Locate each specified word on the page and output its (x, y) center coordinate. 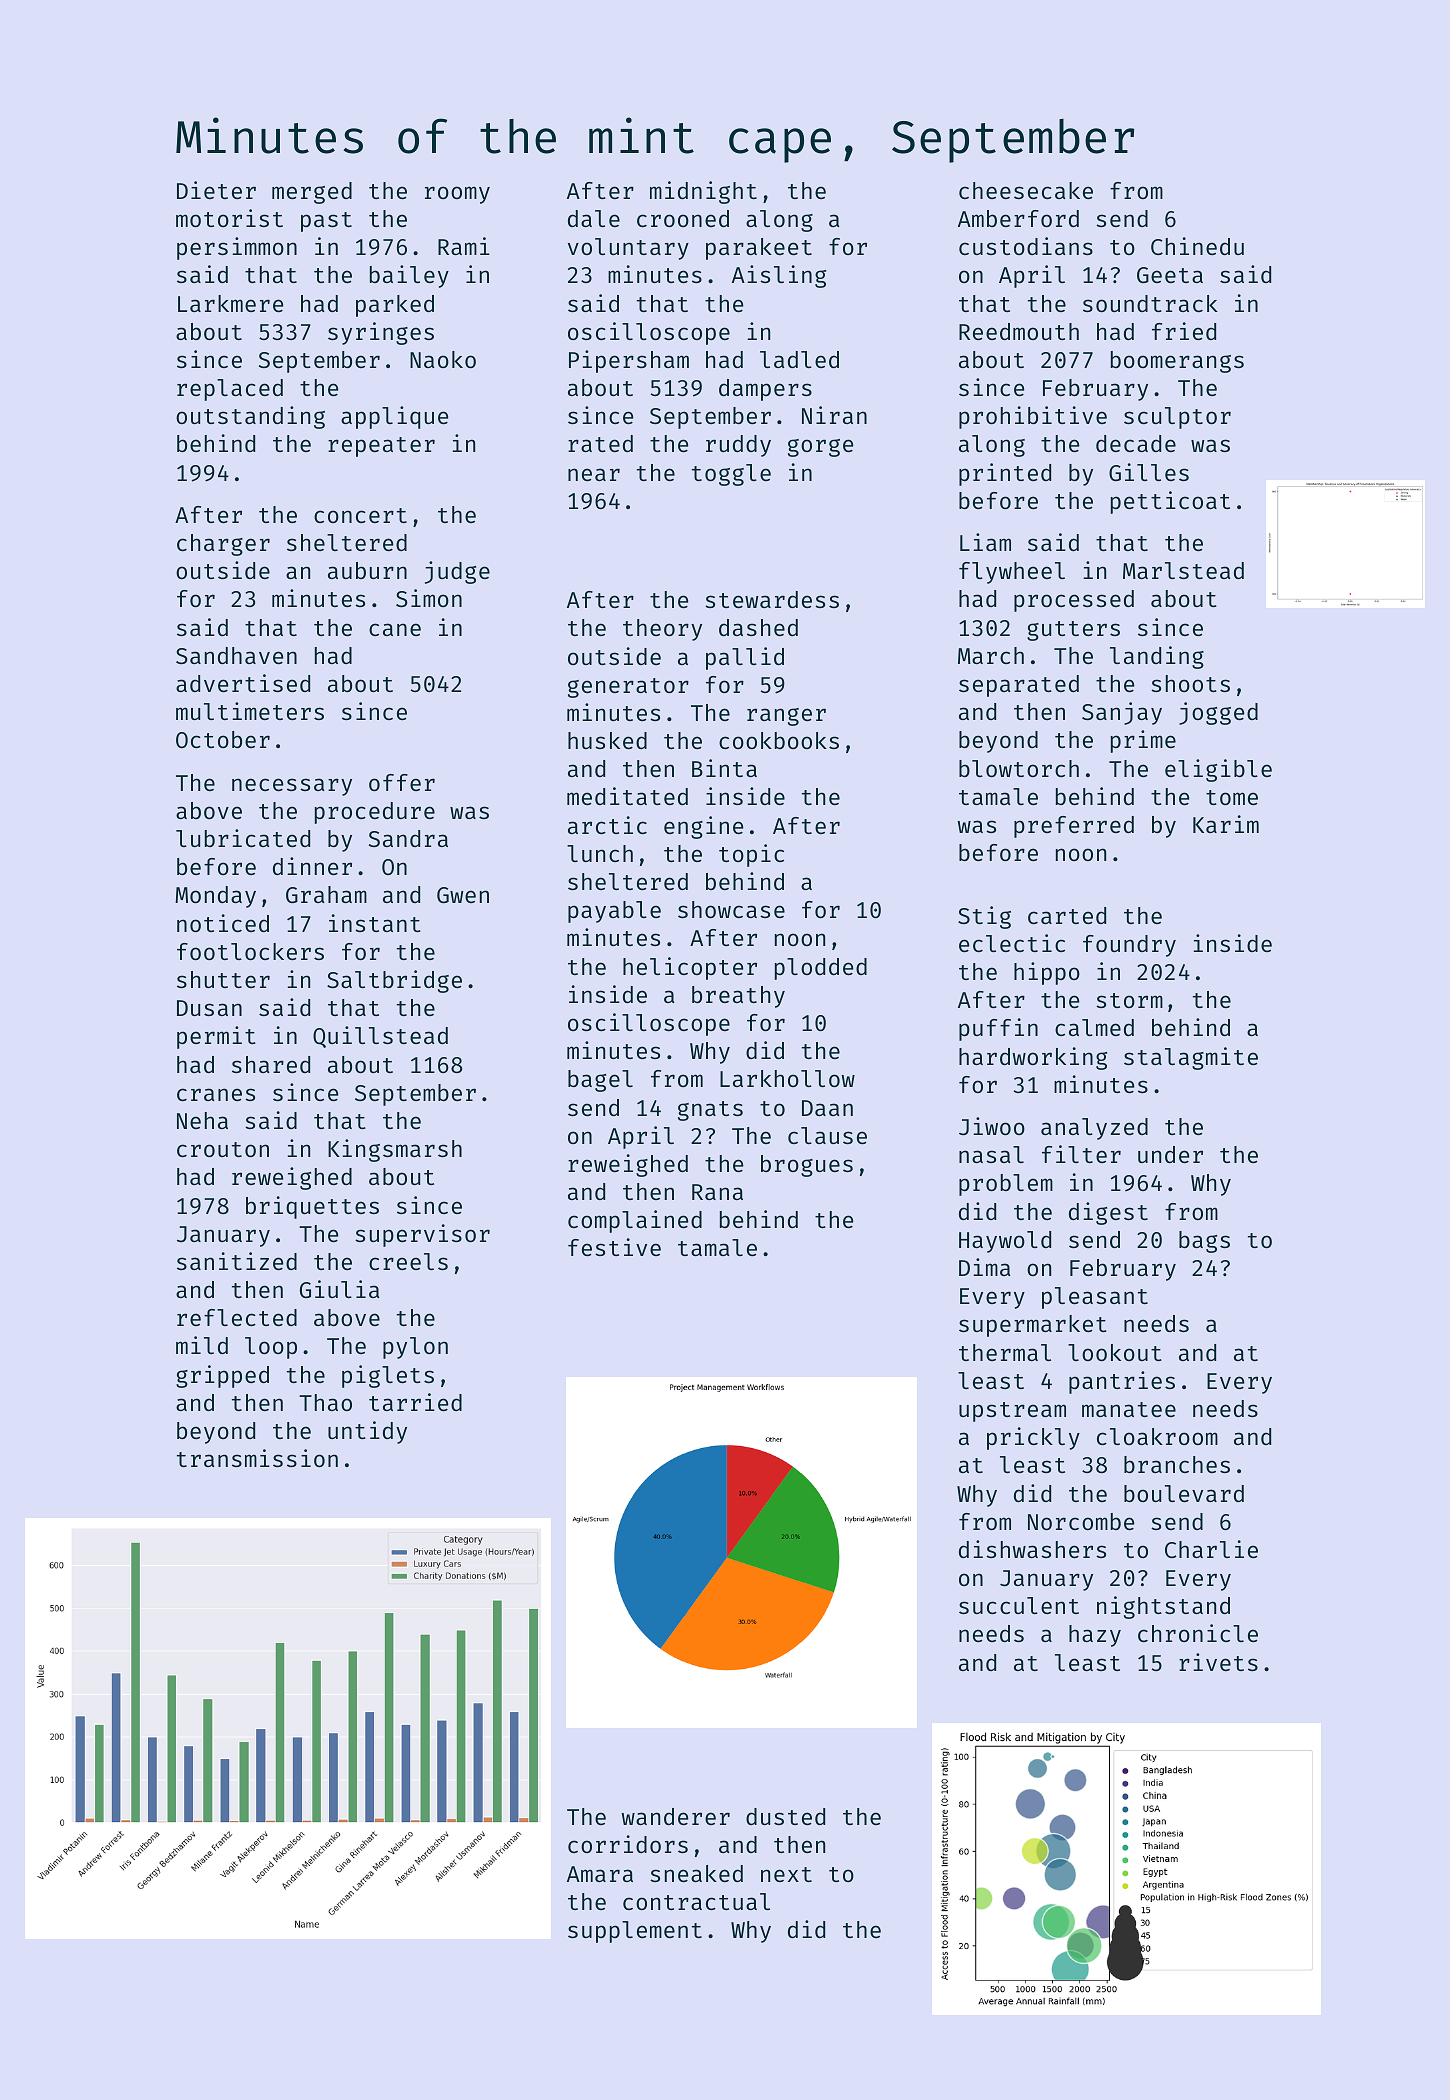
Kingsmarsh (395, 1150)
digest (1108, 1213)
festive (614, 1247)
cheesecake (1026, 190)
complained (635, 1221)
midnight (703, 192)
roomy (457, 195)
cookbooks (779, 740)
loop (271, 1348)
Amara (600, 1874)
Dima (984, 1267)
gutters (1073, 631)
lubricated (243, 838)
